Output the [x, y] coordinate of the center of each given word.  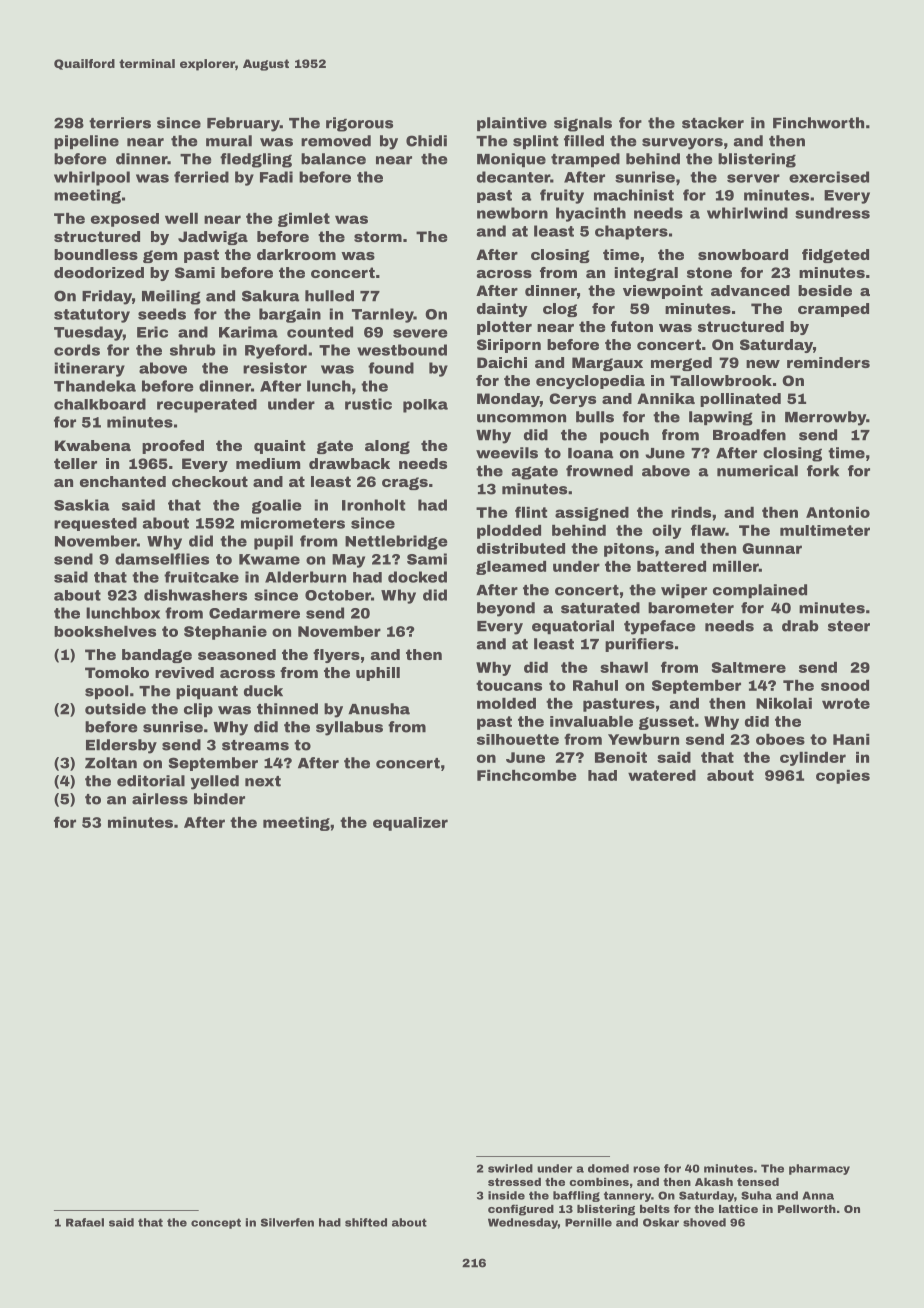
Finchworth [818, 123]
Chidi [426, 141]
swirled [510, 1168]
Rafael [85, 1222]
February [243, 124]
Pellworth [807, 1209]
